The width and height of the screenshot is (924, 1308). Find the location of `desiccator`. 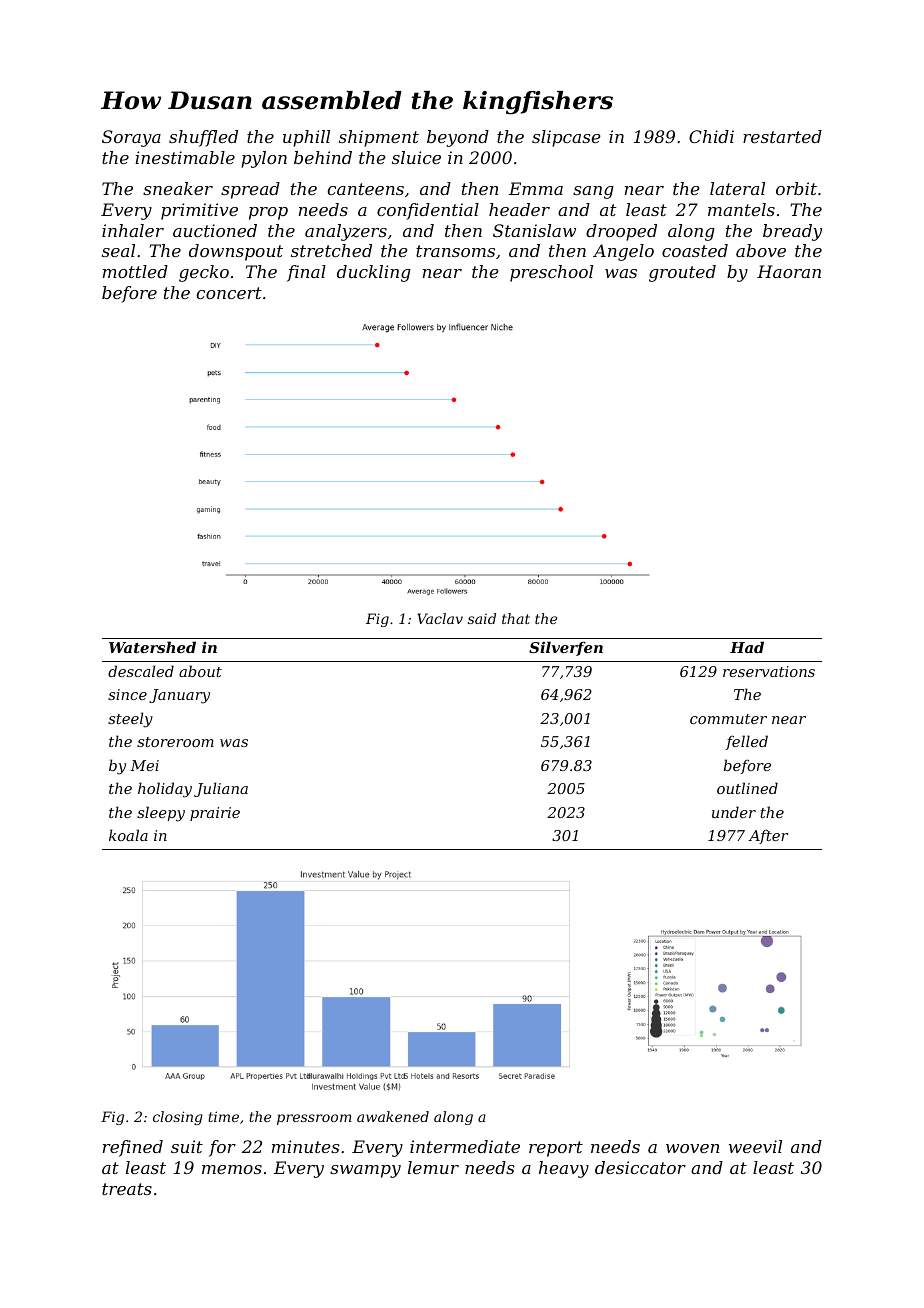

desiccator is located at coordinates (640, 1167).
